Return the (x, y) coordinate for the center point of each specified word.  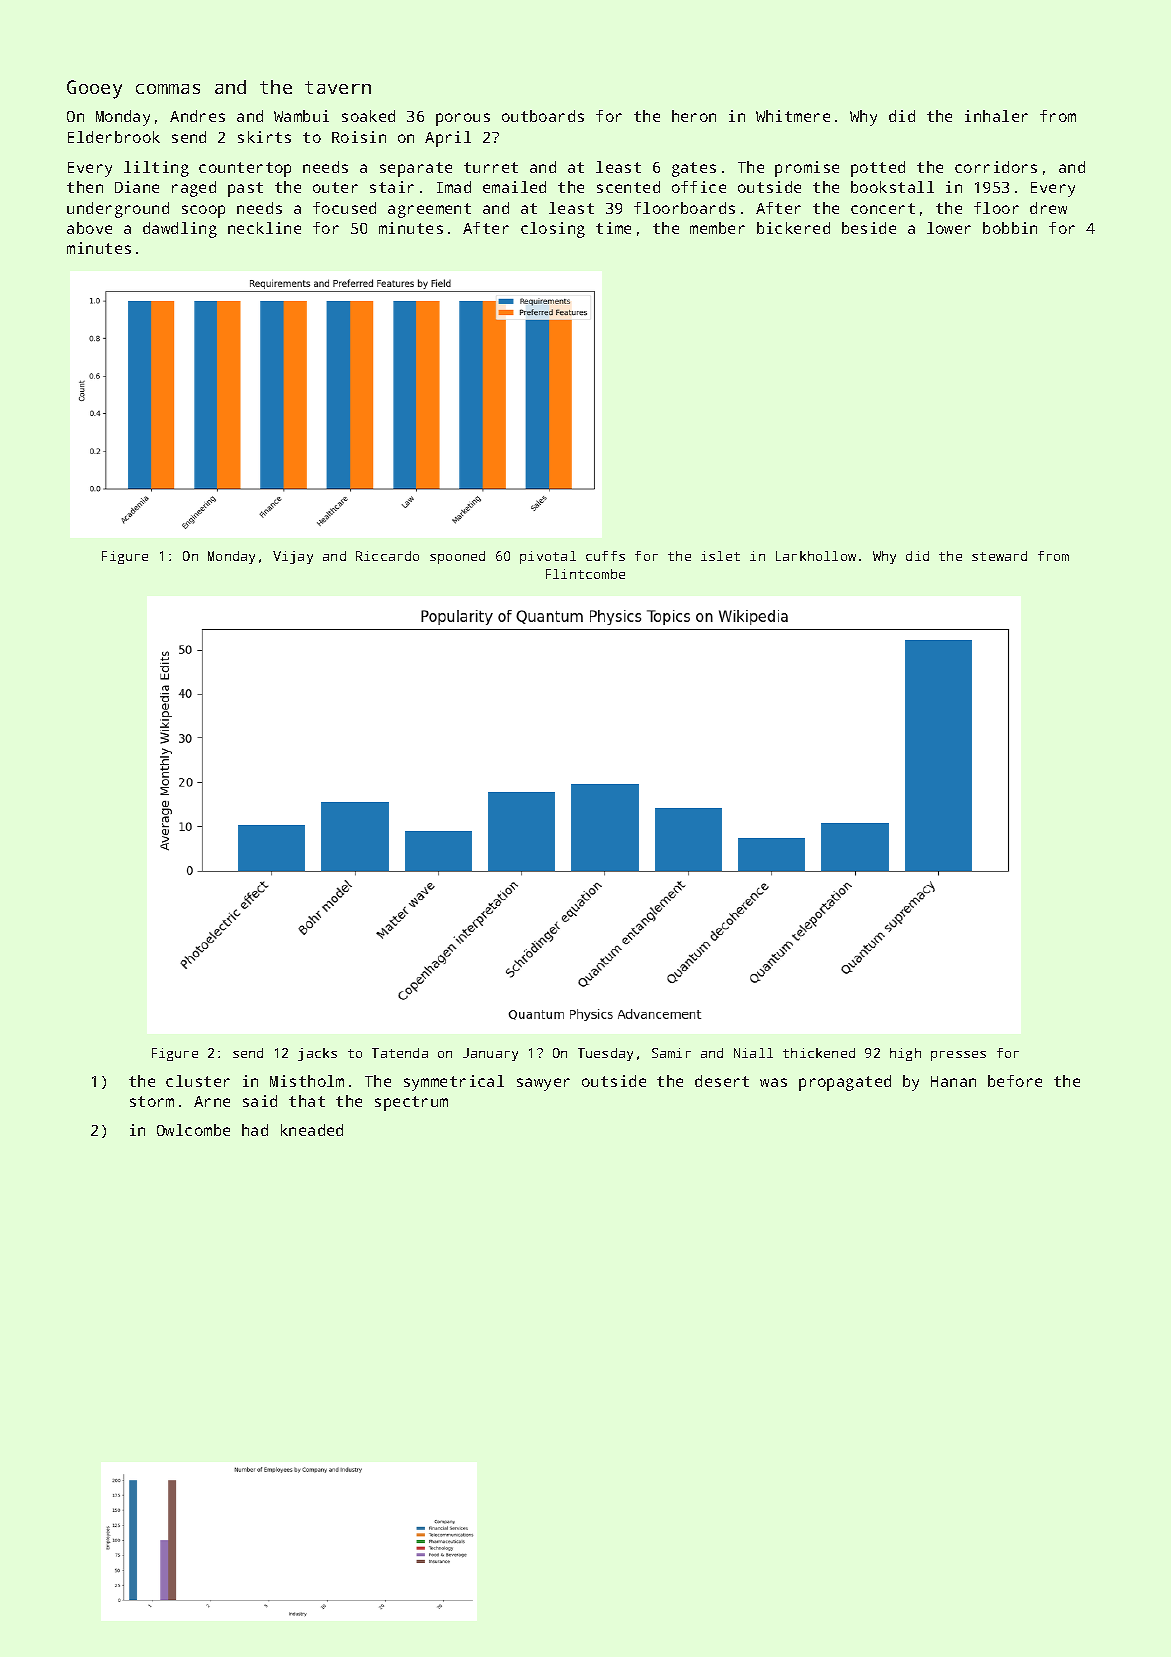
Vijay (293, 557)
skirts (264, 137)
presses (958, 1056)
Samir (671, 1053)
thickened (819, 1053)
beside (869, 228)
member (717, 228)
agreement (429, 210)
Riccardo (387, 556)
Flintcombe (585, 574)
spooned (457, 557)
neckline (264, 228)
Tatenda (400, 1053)
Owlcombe (193, 1130)
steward (999, 556)
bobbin (1010, 228)
